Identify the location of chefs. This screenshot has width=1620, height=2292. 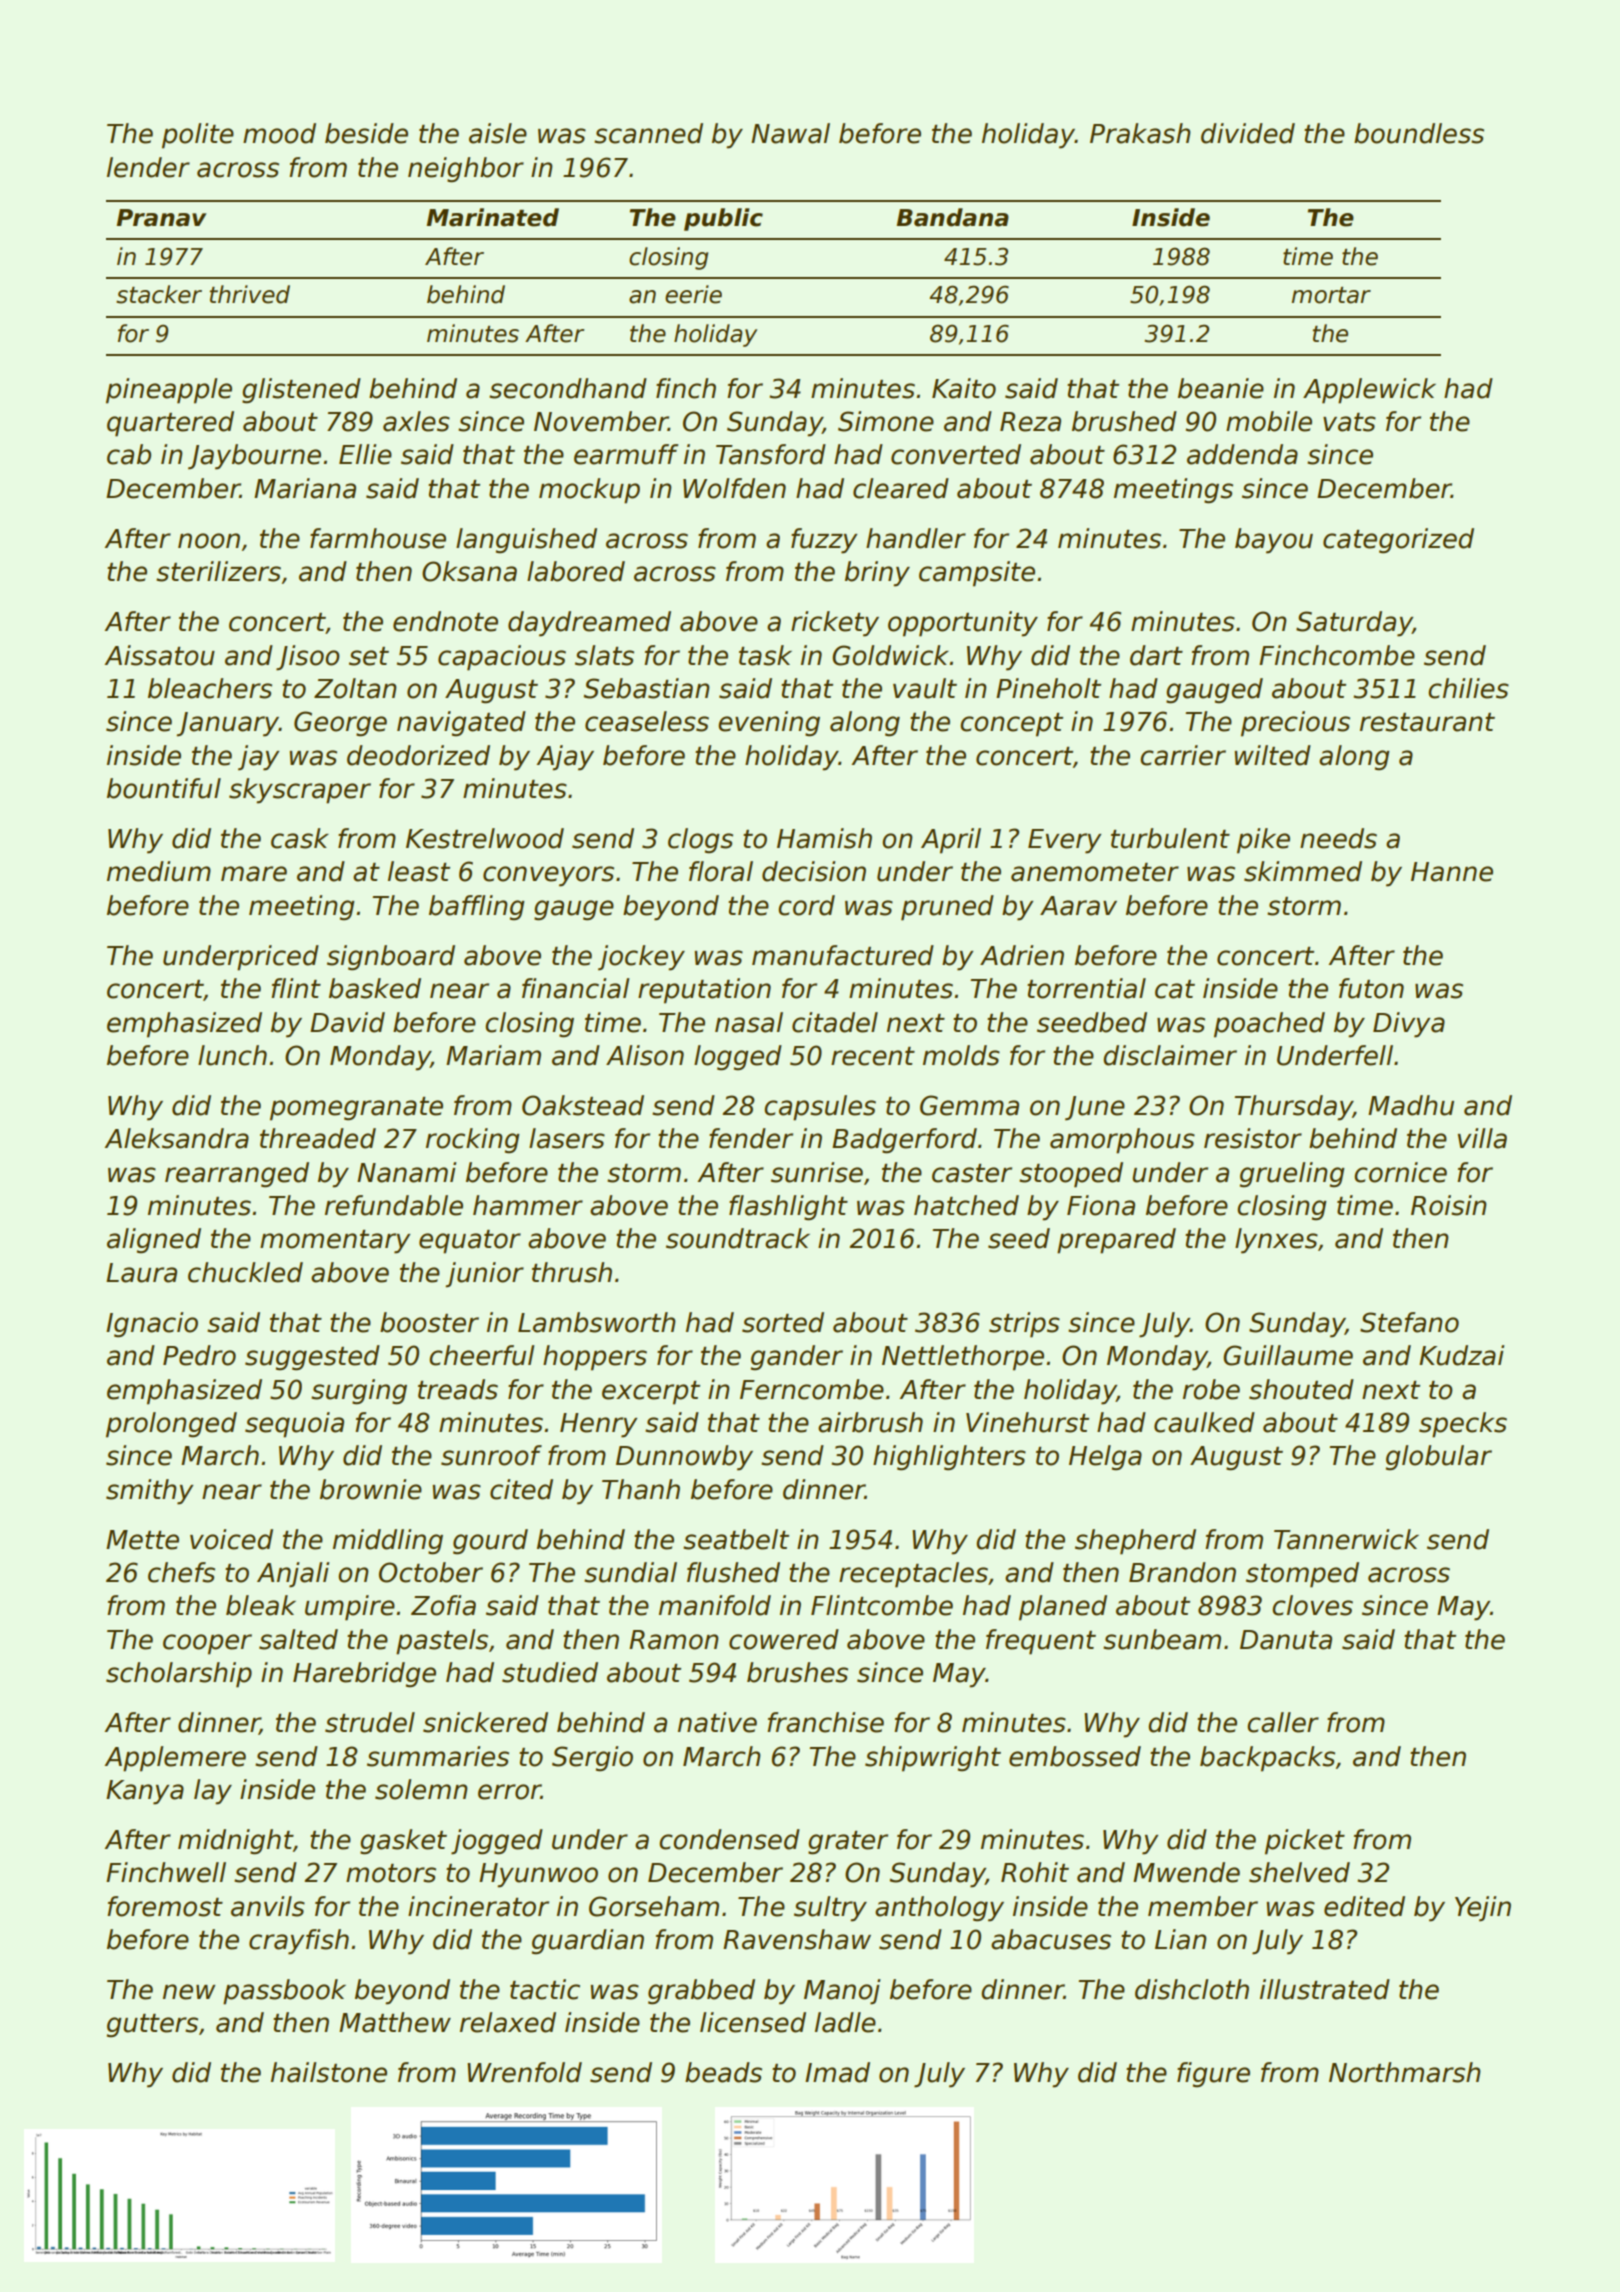
(181, 1572).
